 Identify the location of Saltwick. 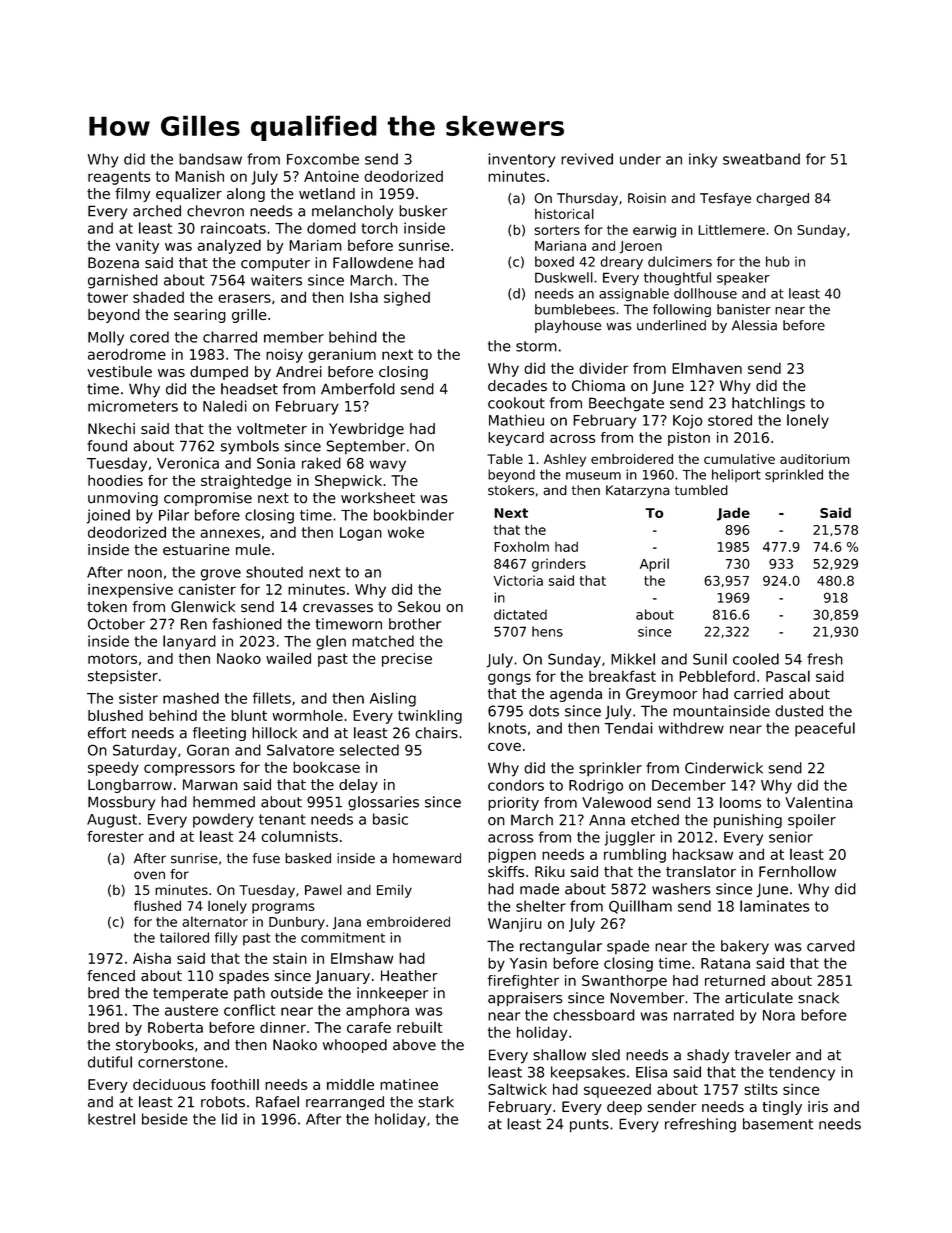
(517, 1089).
